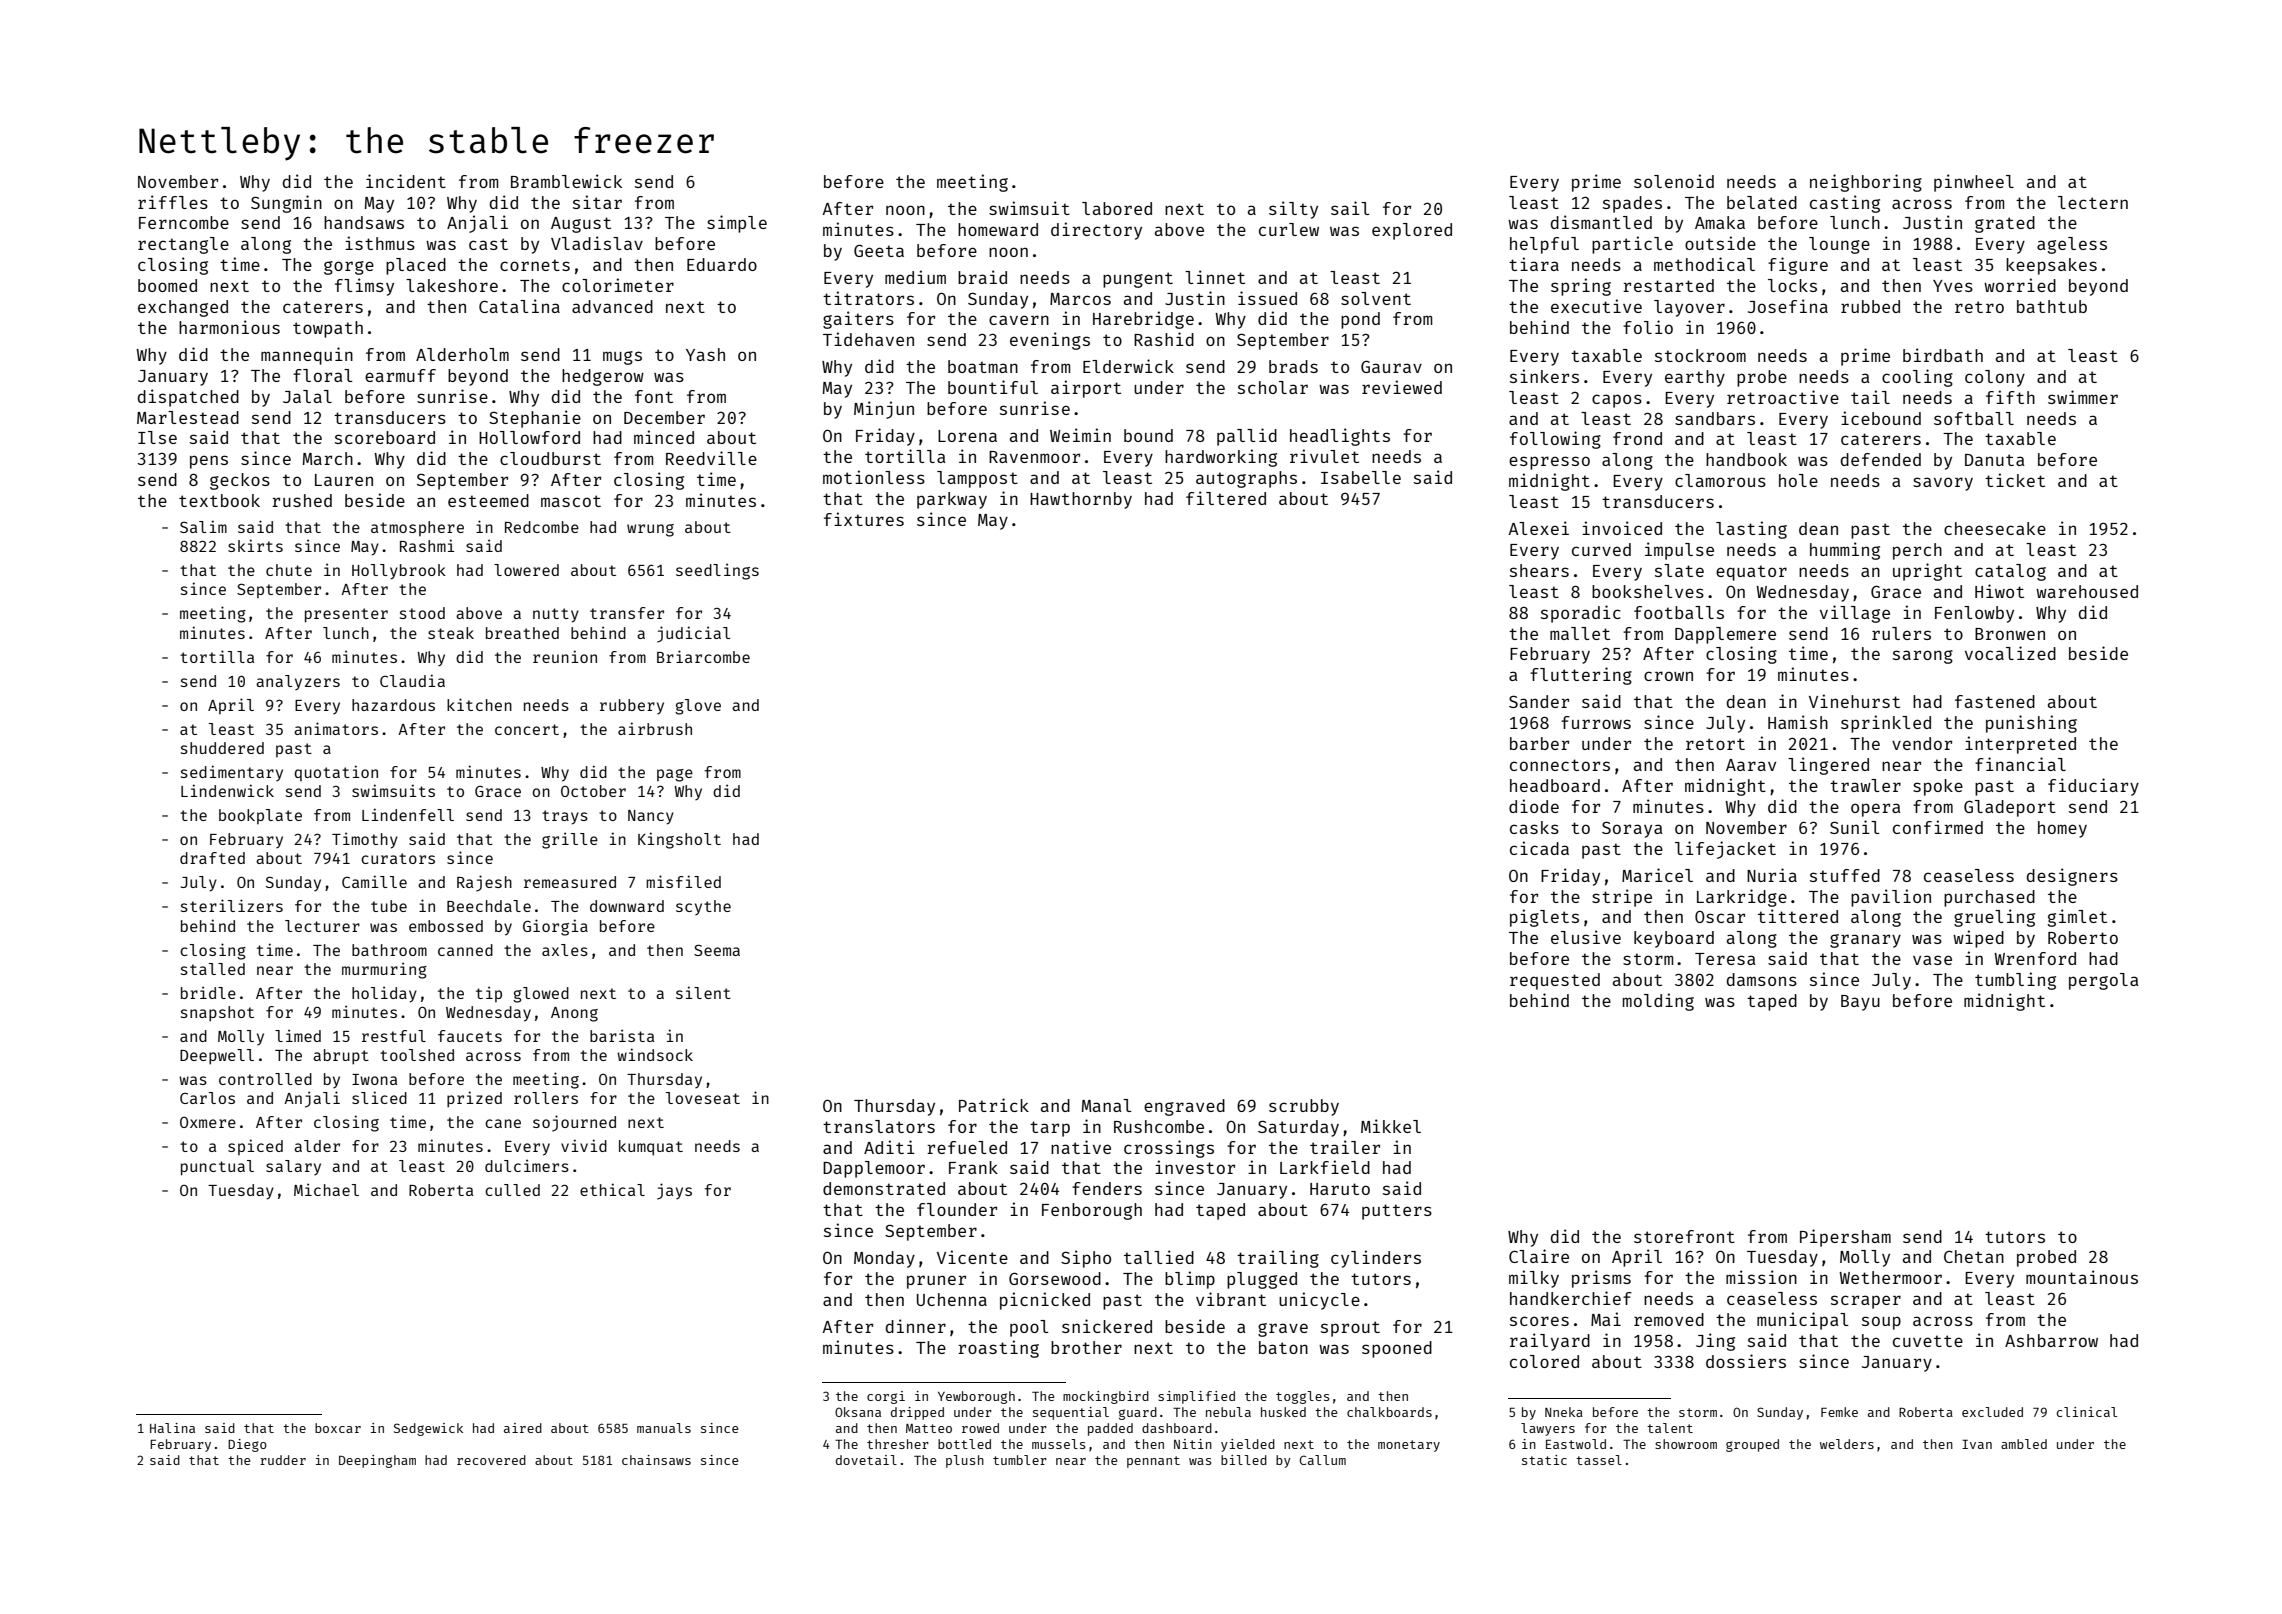 The height and width of the page is (1614, 2282). What do you see at coordinates (283, 1460) in the page?
I see `rudder` at bounding box center [283, 1460].
